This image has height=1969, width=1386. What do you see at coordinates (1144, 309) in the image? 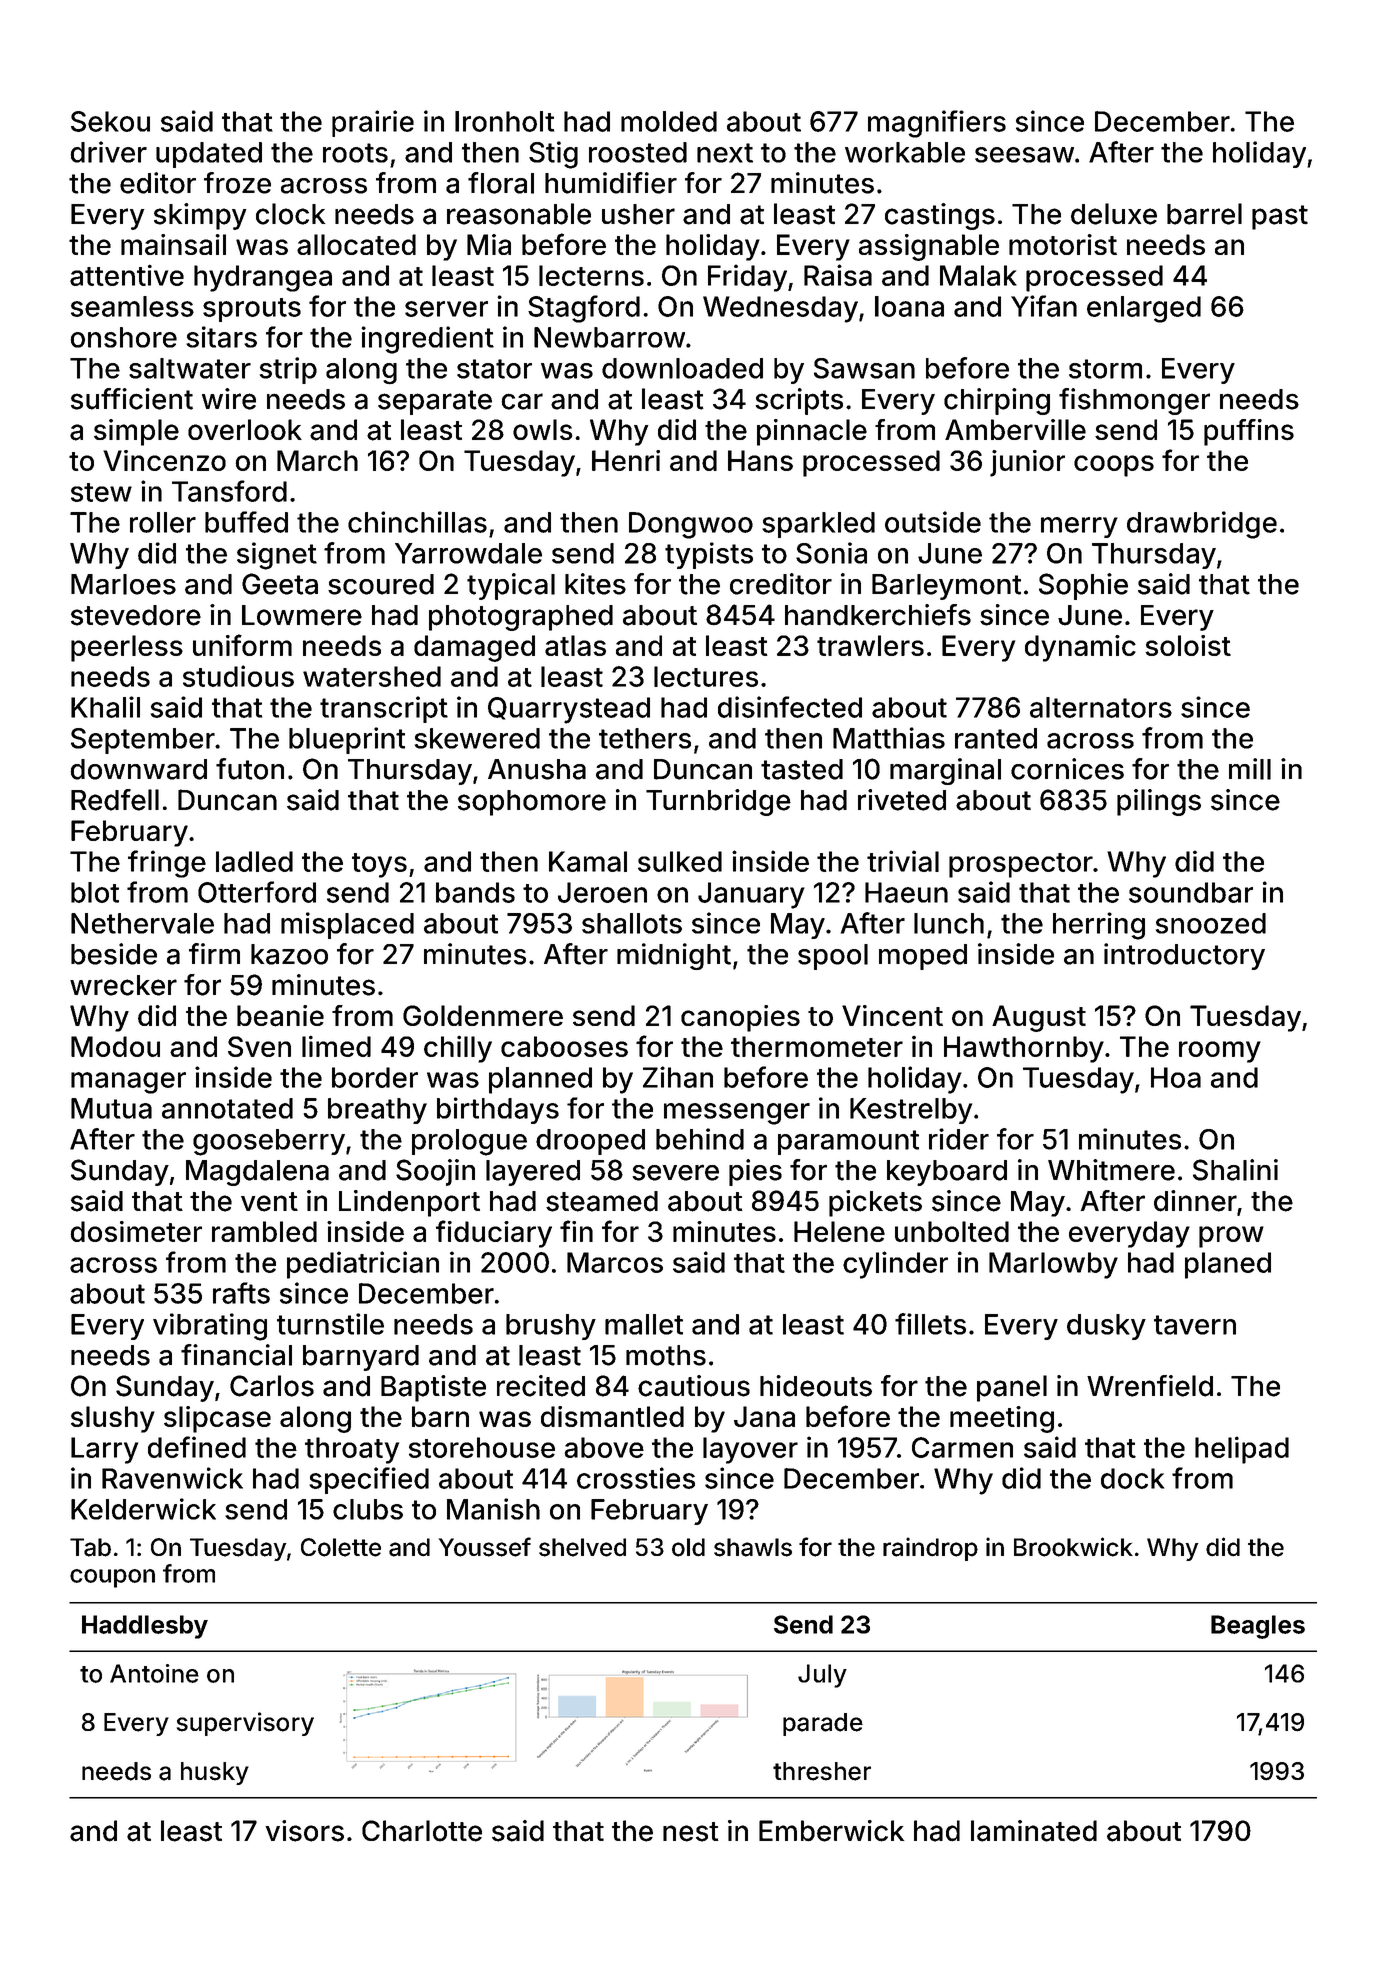
I see `enlarged` at bounding box center [1144, 309].
